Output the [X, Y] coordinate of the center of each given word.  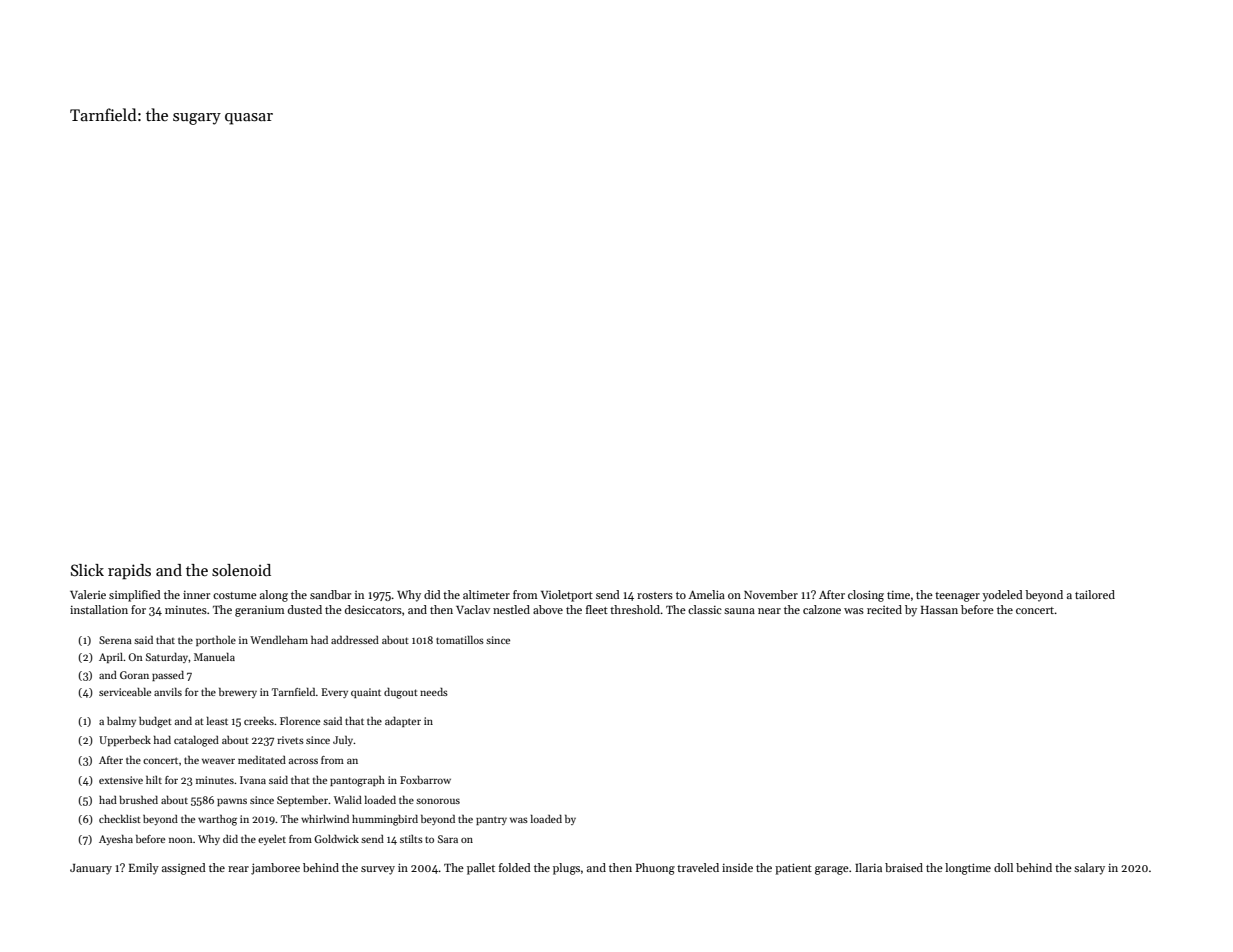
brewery [238, 693]
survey [378, 870]
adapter [403, 722]
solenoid [241, 570]
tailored [1095, 594]
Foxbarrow [425, 780]
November [771, 594]
